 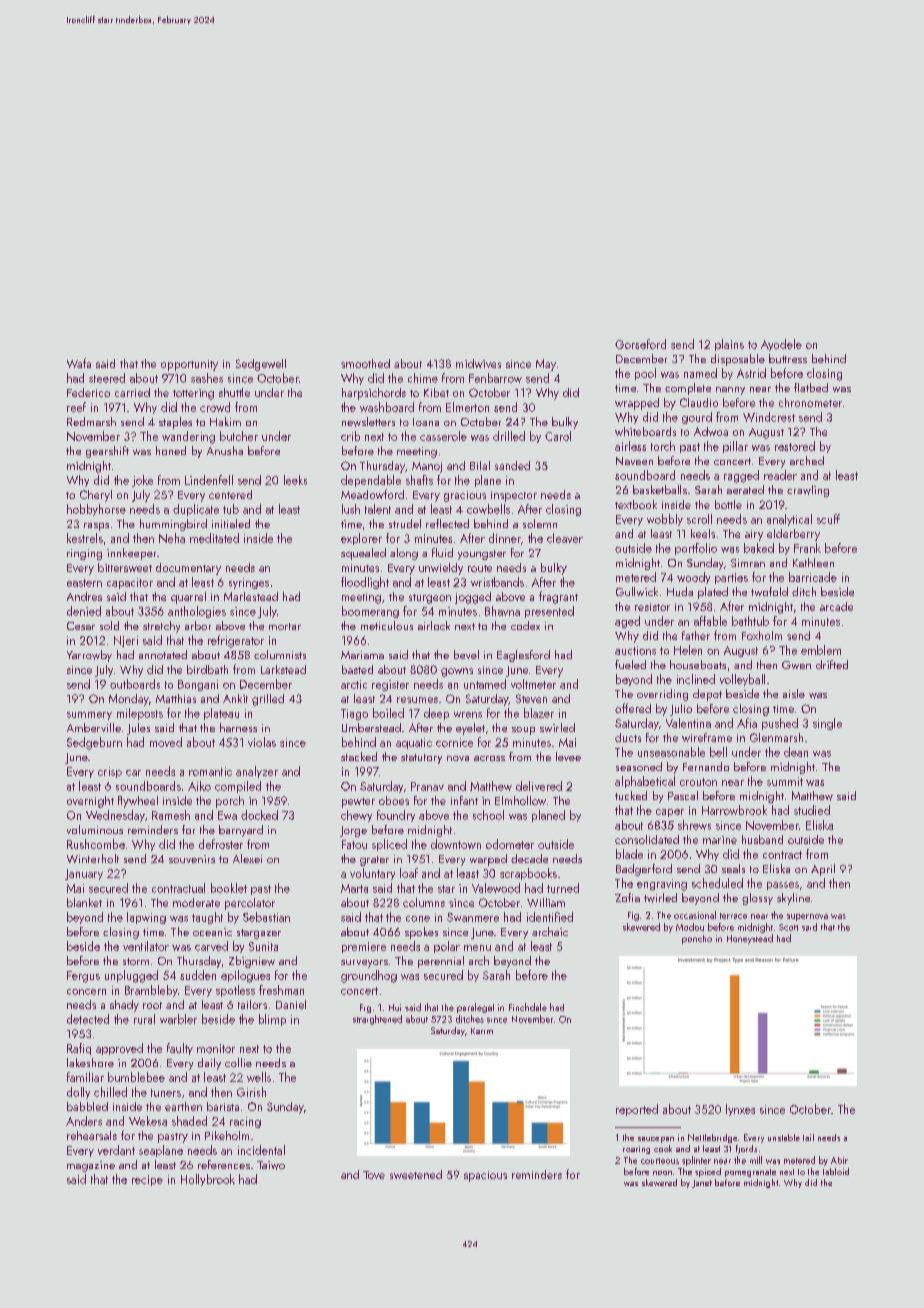 What do you see at coordinates (225, 421) in the image?
I see `Hakim` at bounding box center [225, 421].
